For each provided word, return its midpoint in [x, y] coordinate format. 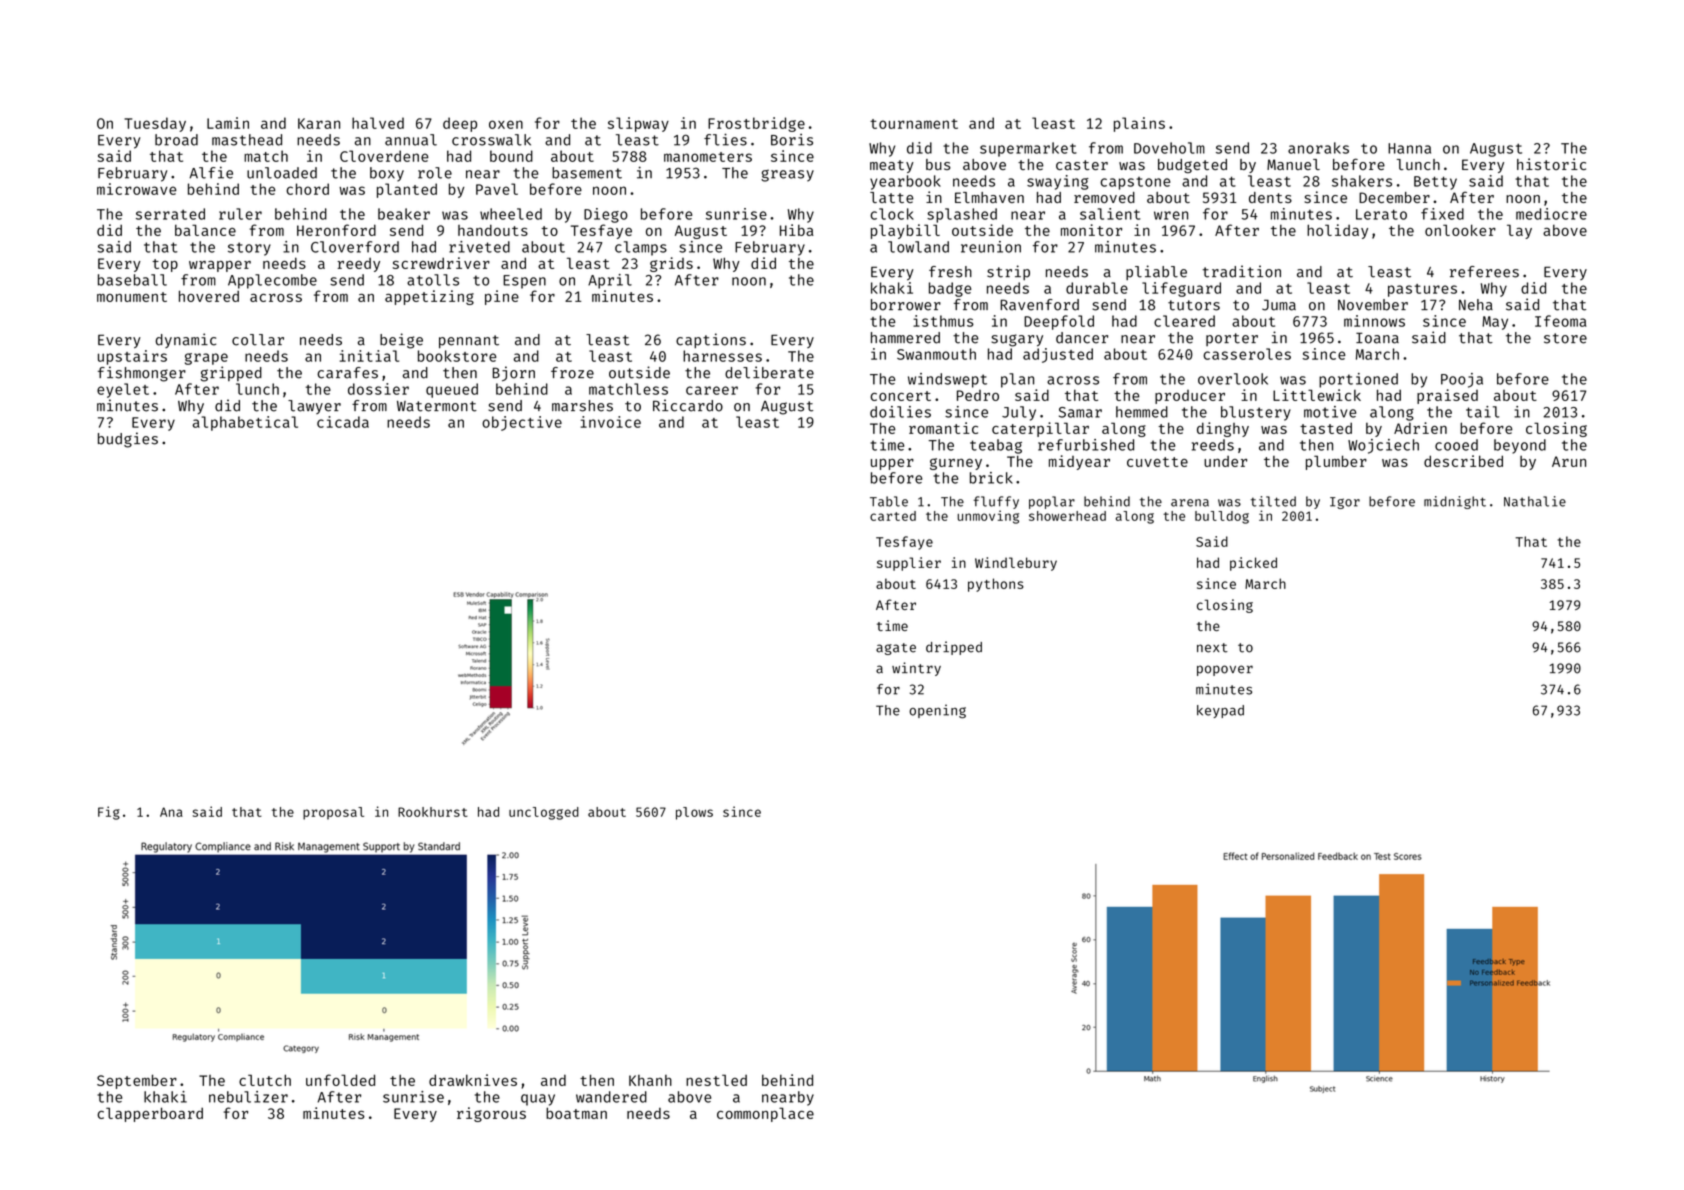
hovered [209, 296]
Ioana [1377, 338]
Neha [1476, 305]
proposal [333, 813]
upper [892, 464]
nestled [716, 1080]
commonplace [765, 1114]
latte [892, 197]
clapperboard [150, 1114]
